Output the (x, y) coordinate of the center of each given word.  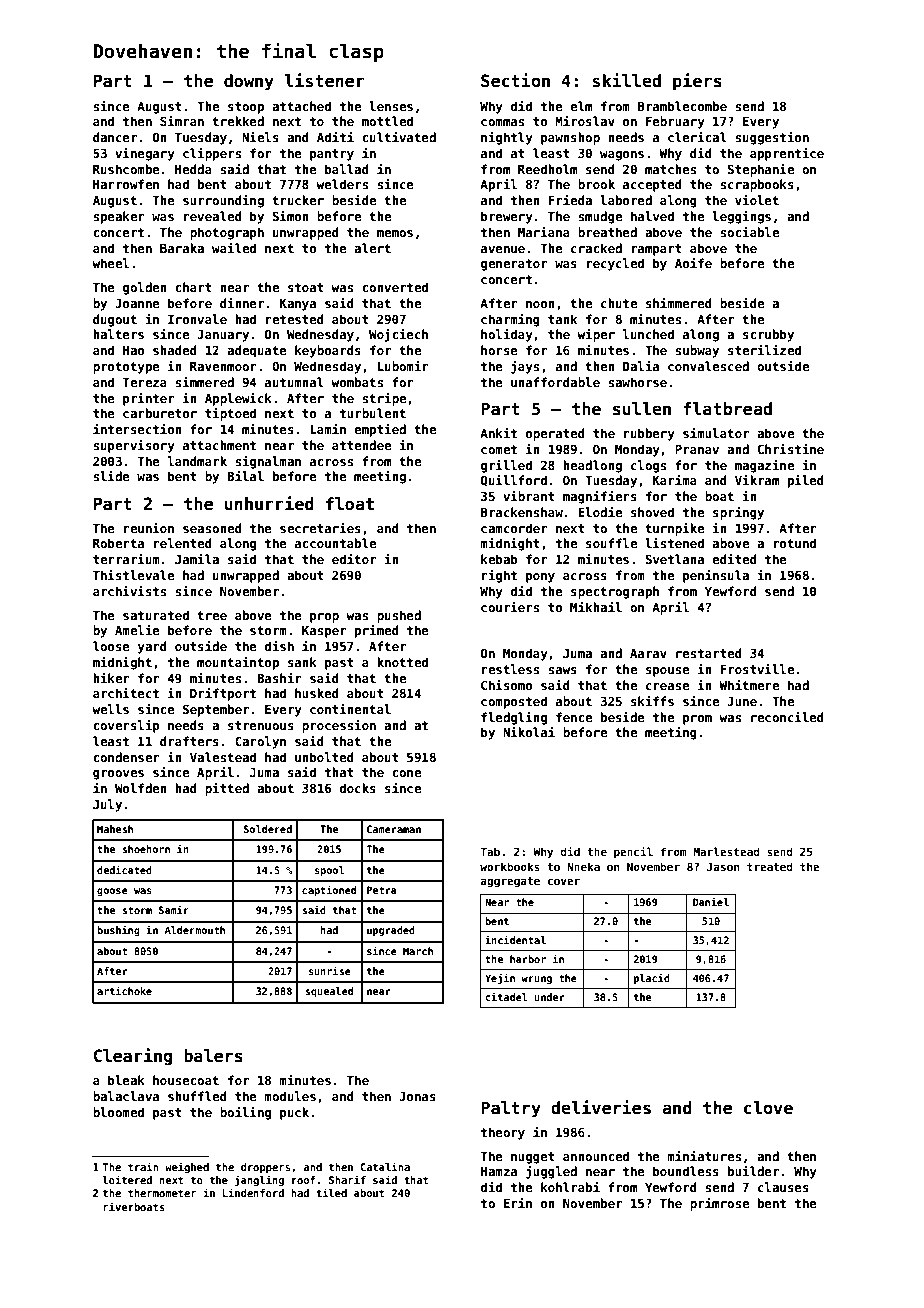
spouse (668, 672)
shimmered (679, 303)
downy (249, 82)
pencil (633, 852)
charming (510, 320)
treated (770, 866)
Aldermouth (195, 930)
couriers (510, 607)
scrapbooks (757, 185)
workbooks (510, 866)
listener (325, 80)
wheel (110, 263)
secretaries (320, 528)
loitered (127, 1179)
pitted (227, 789)
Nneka (583, 866)
